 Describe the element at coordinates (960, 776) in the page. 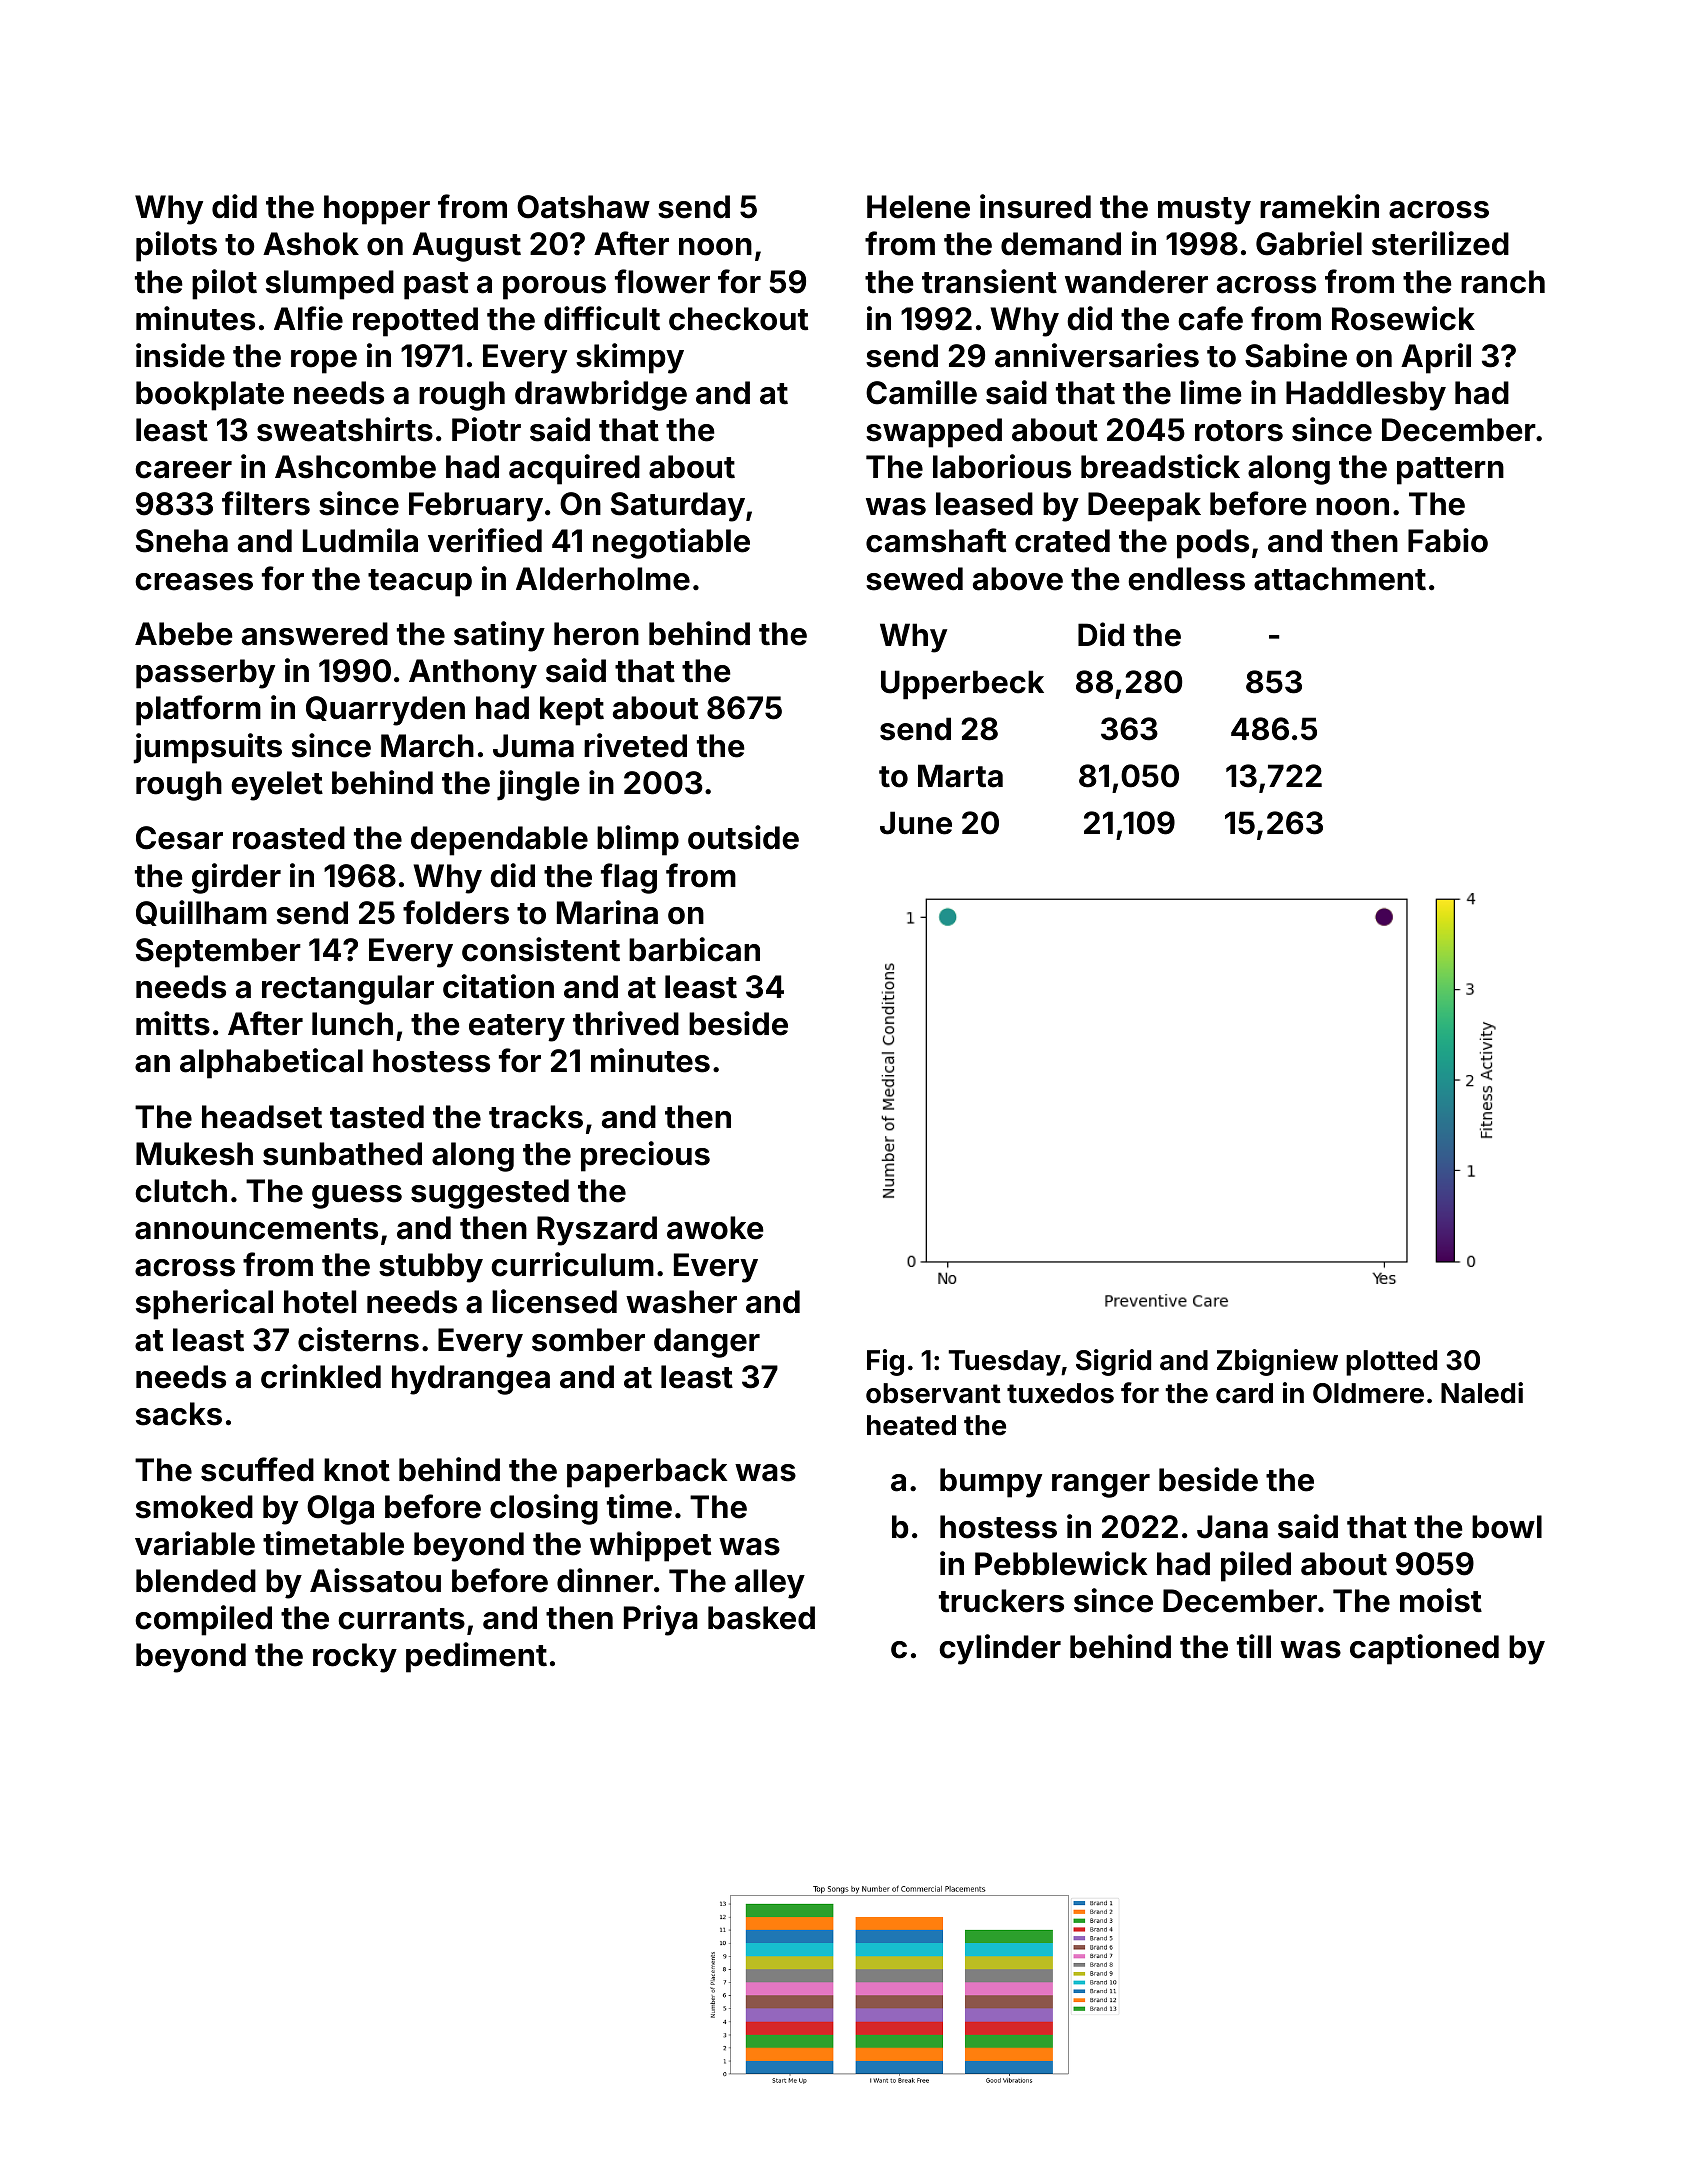

I see `Marta` at that location.
